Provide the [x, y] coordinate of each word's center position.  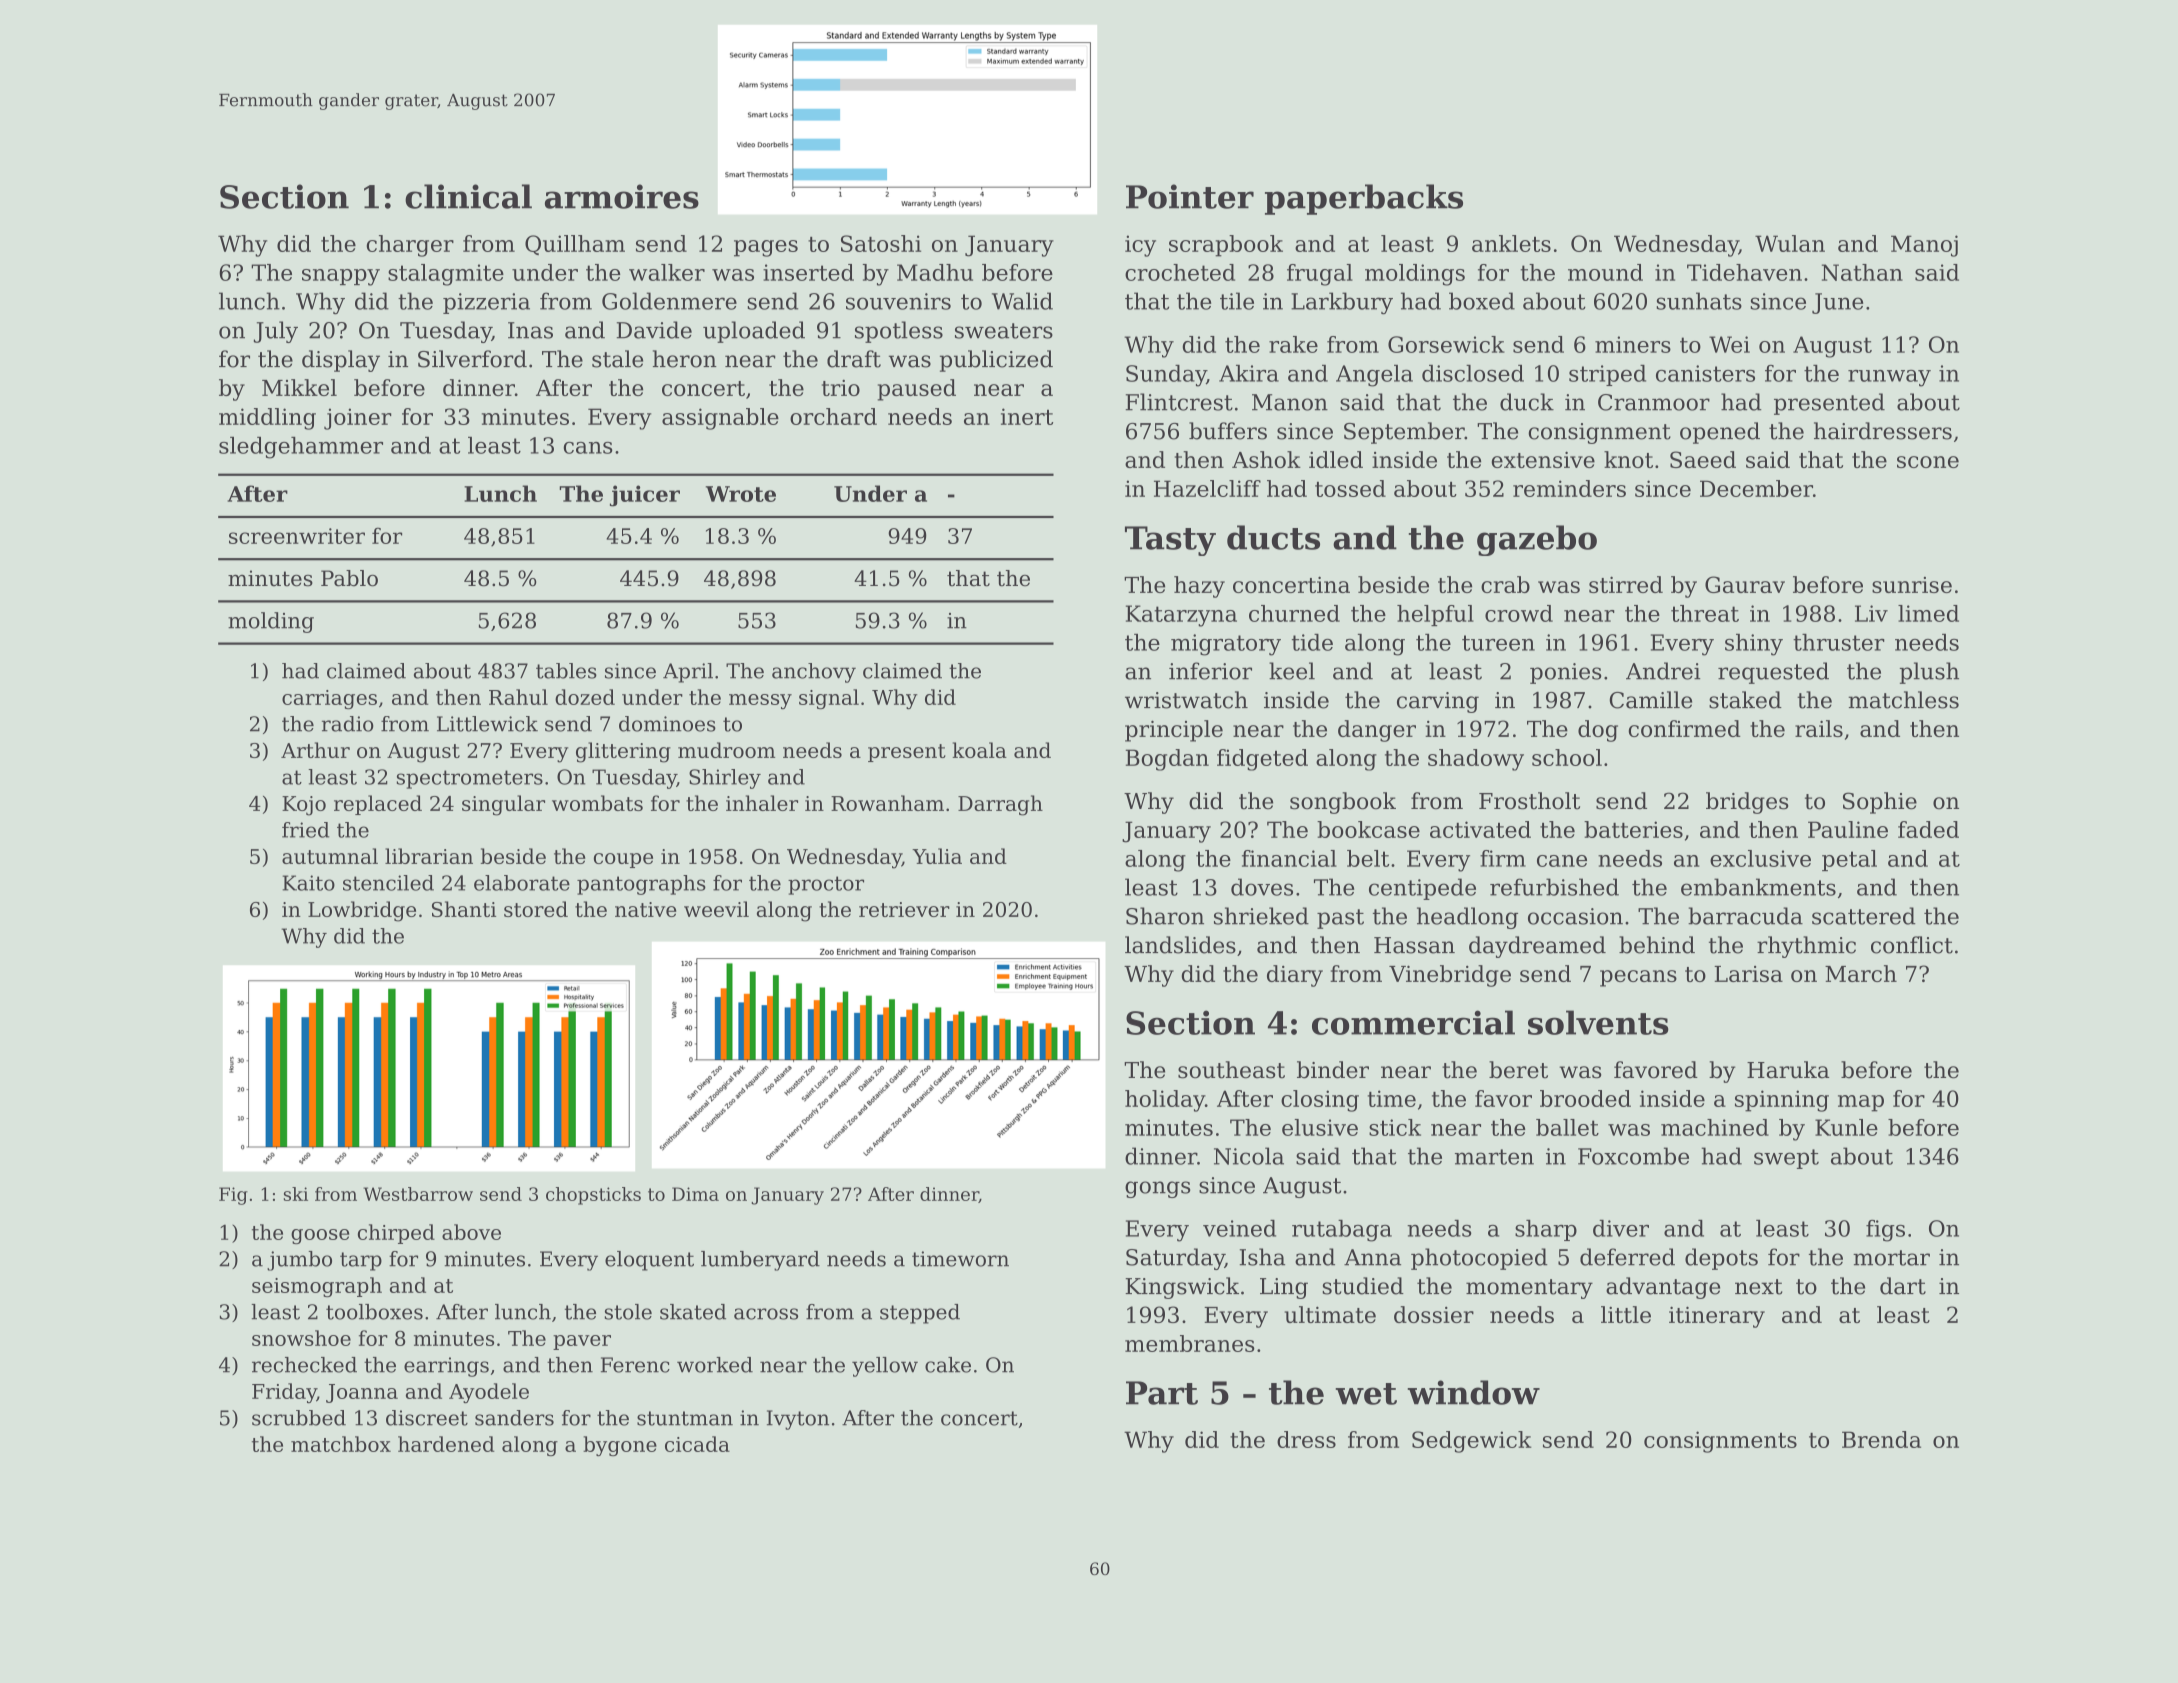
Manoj [1924, 246]
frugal [1320, 275]
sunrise [1912, 585]
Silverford [472, 359]
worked [715, 1365]
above [471, 1232]
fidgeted [1262, 760]
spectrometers [470, 779]
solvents [1598, 1022]
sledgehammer [301, 448]
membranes [1190, 1343]
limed [1928, 613]
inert [1027, 416]
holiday [1165, 1101]
